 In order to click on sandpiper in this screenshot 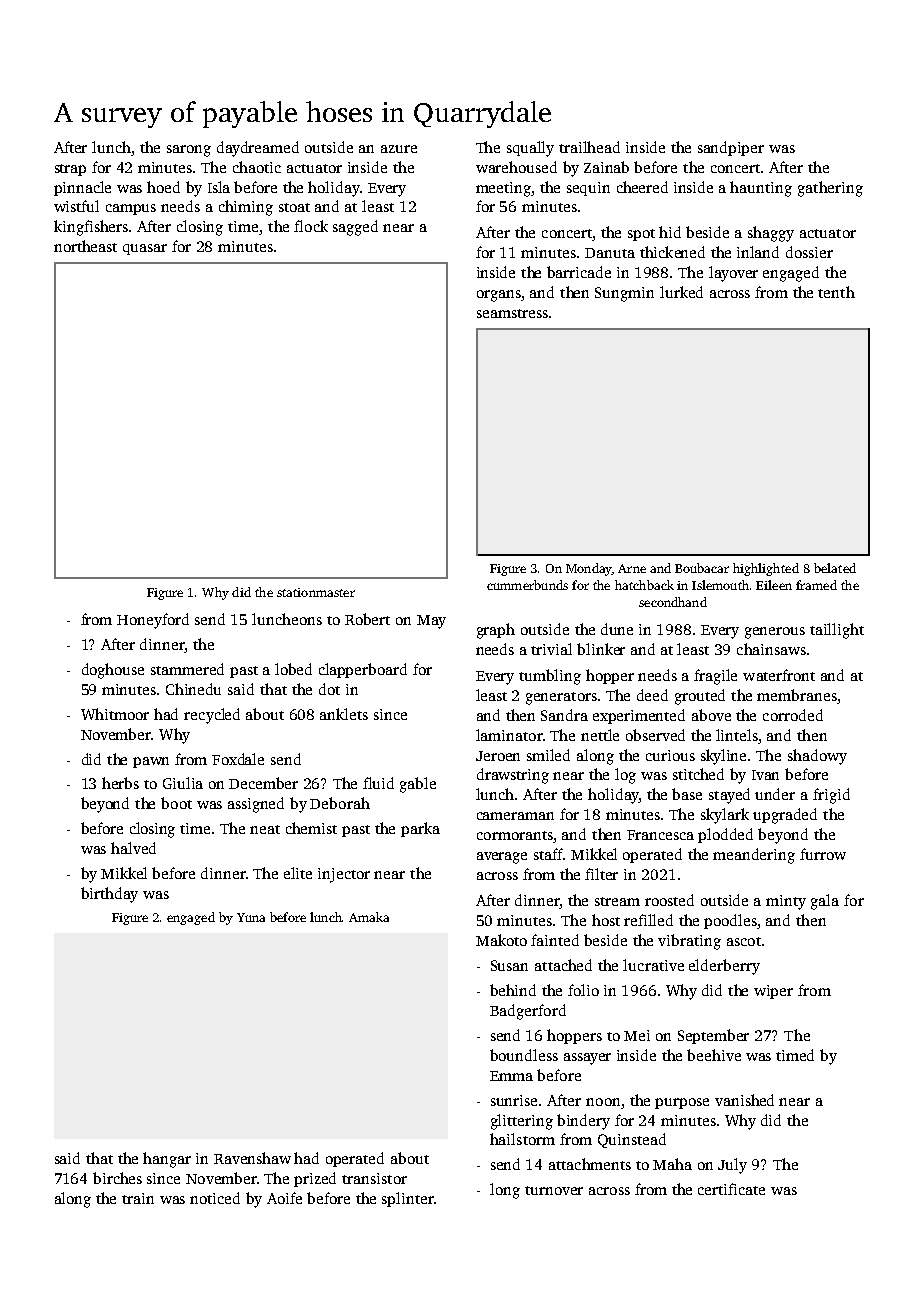, I will do `click(731, 148)`.
